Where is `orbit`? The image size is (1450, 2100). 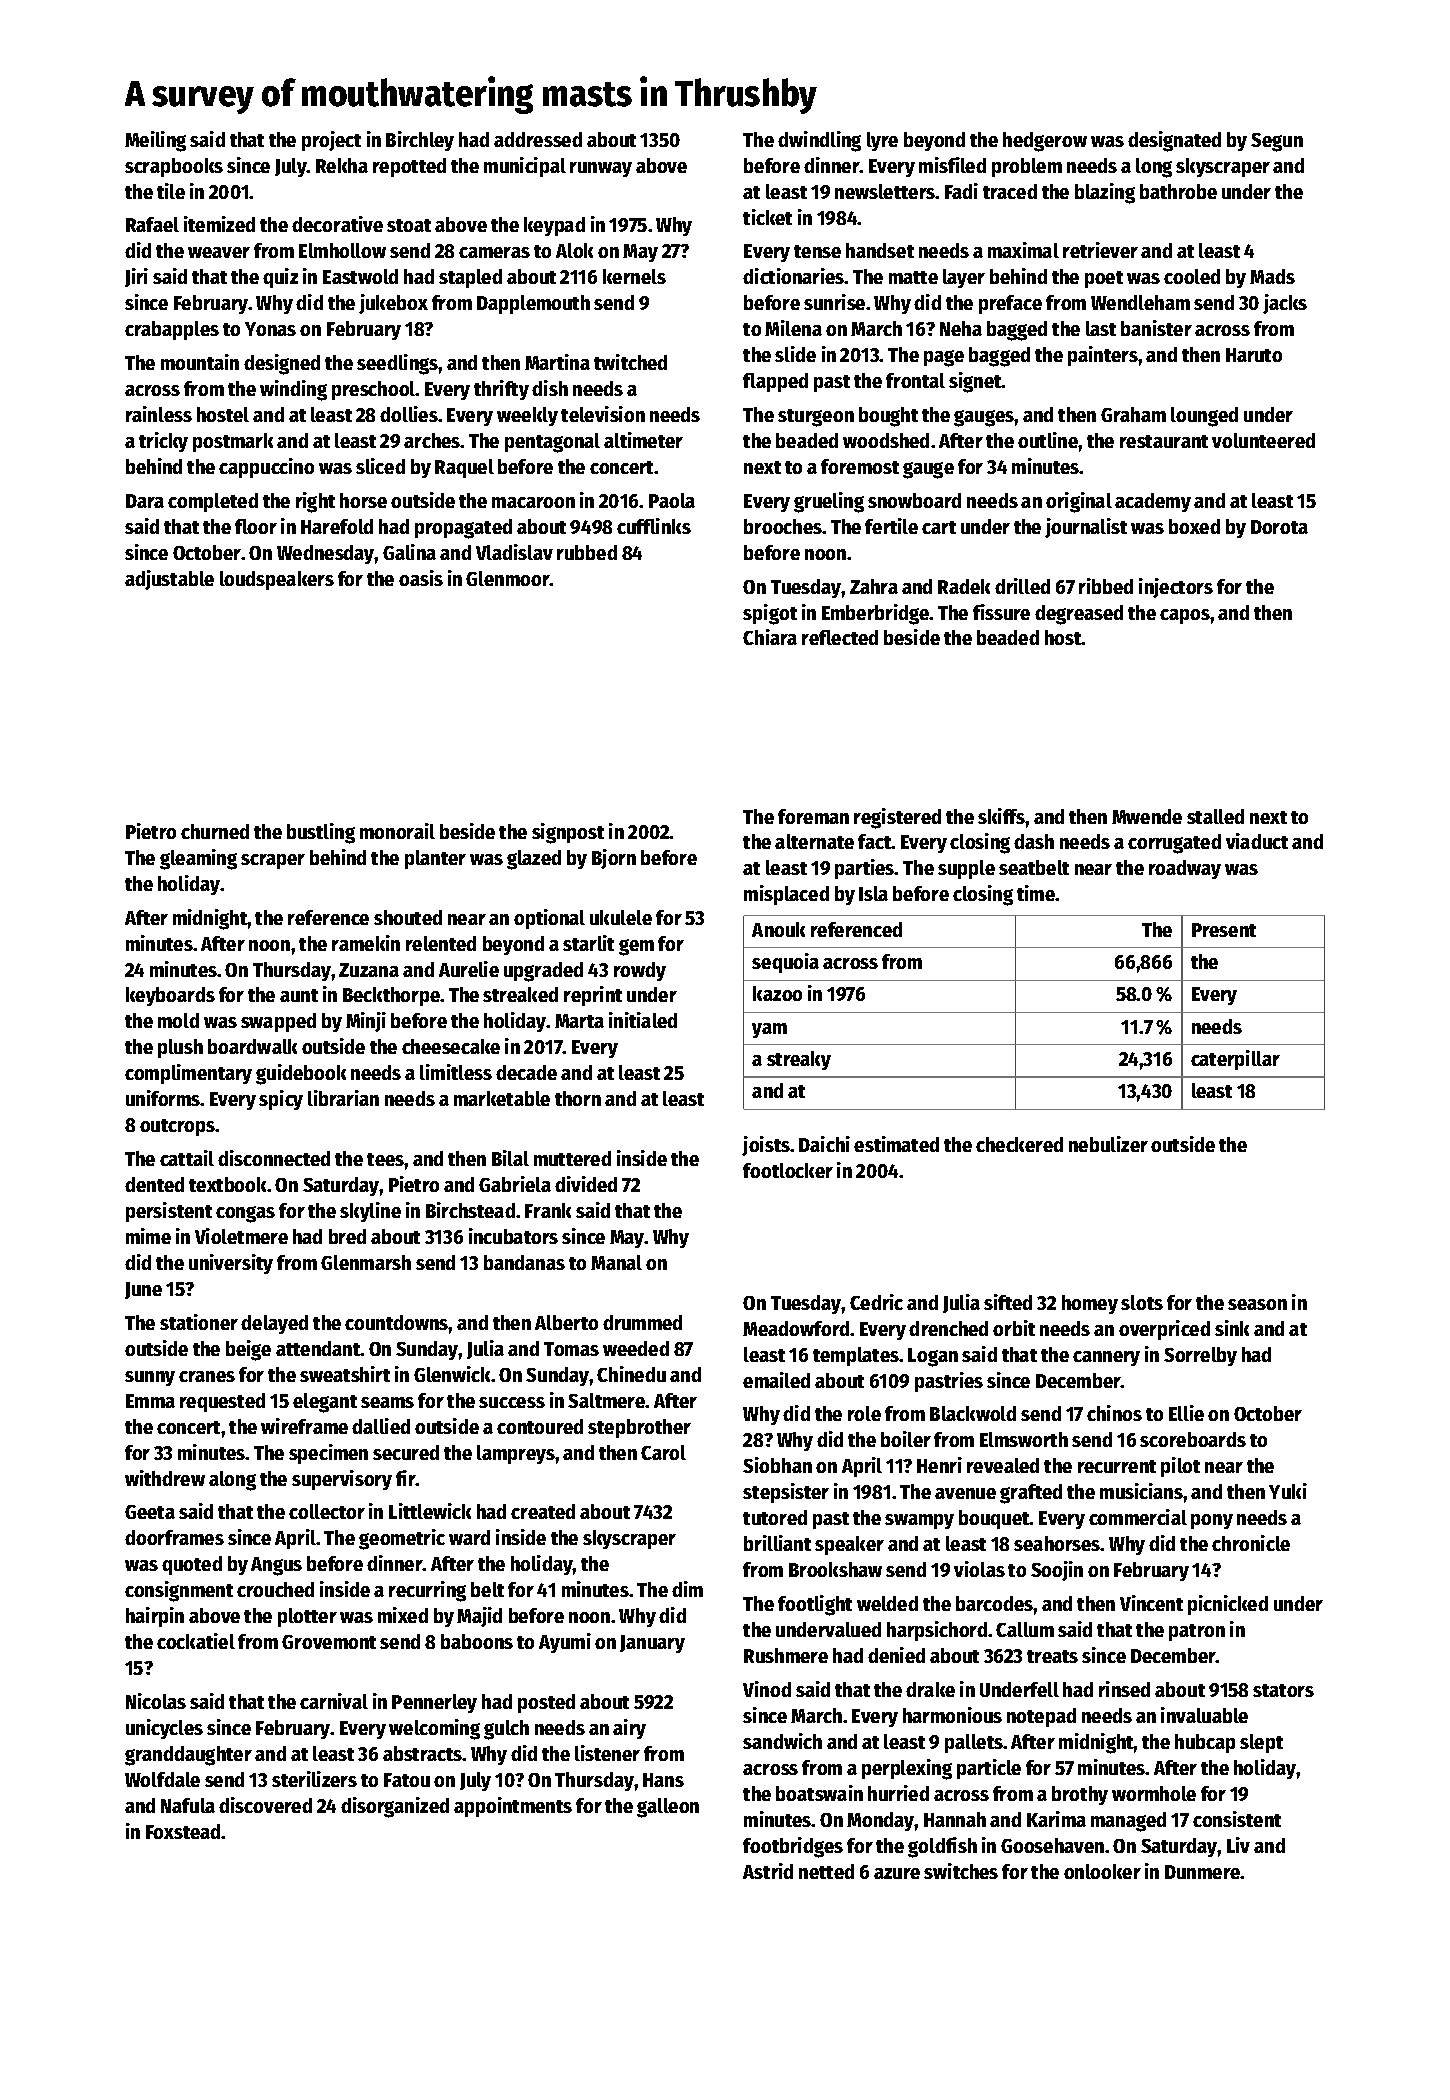
orbit is located at coordinates (1014, 1328).
